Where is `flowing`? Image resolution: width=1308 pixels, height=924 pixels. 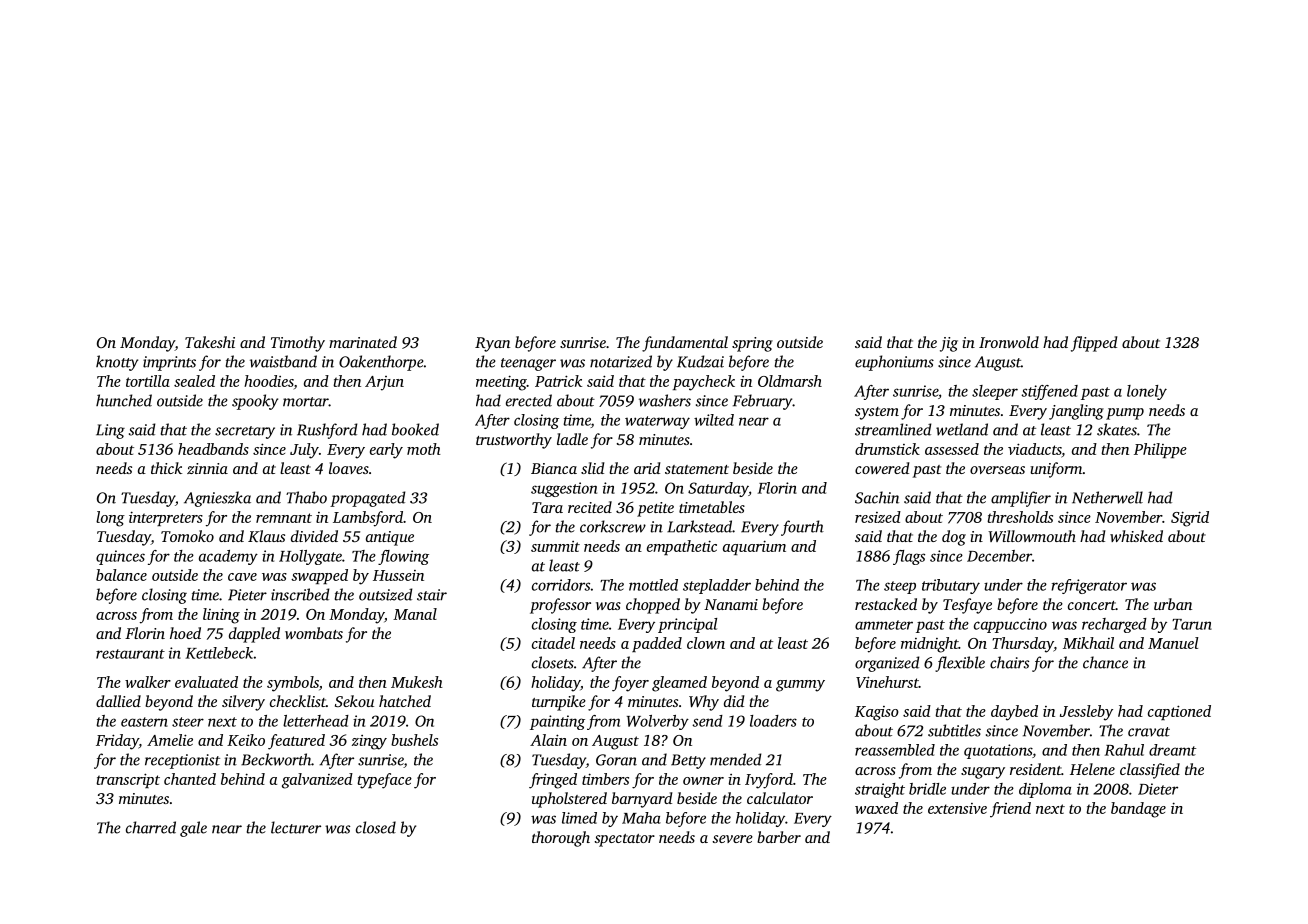 flowing is located at coordinates (403, 557).
